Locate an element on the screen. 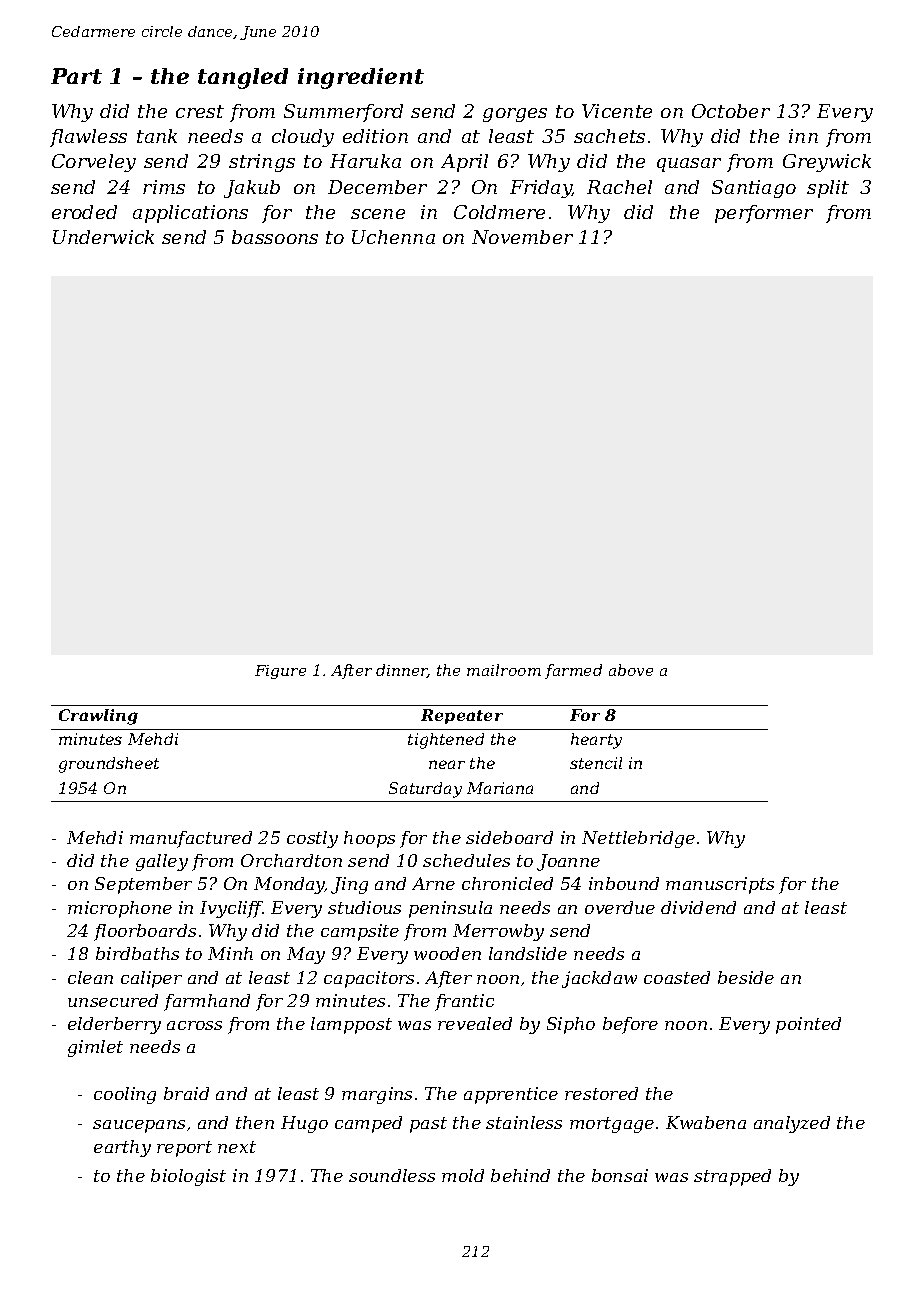 The height and width of the screenshot is (1314, 924). Uchenna is located at coordinates (393, 237).
